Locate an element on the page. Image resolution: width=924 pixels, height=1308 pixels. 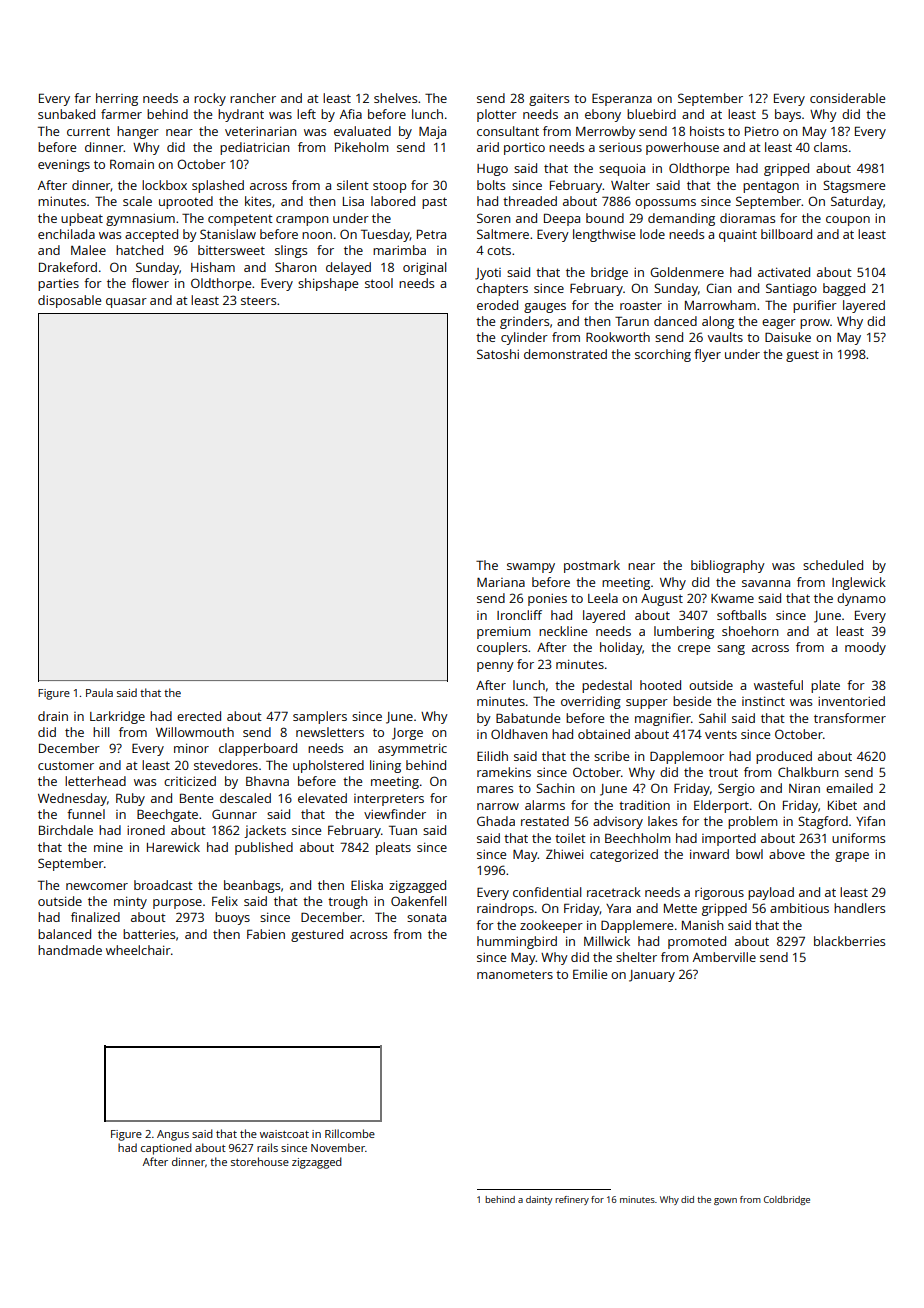
Zhiwei is located at coordinates (564, 854).
